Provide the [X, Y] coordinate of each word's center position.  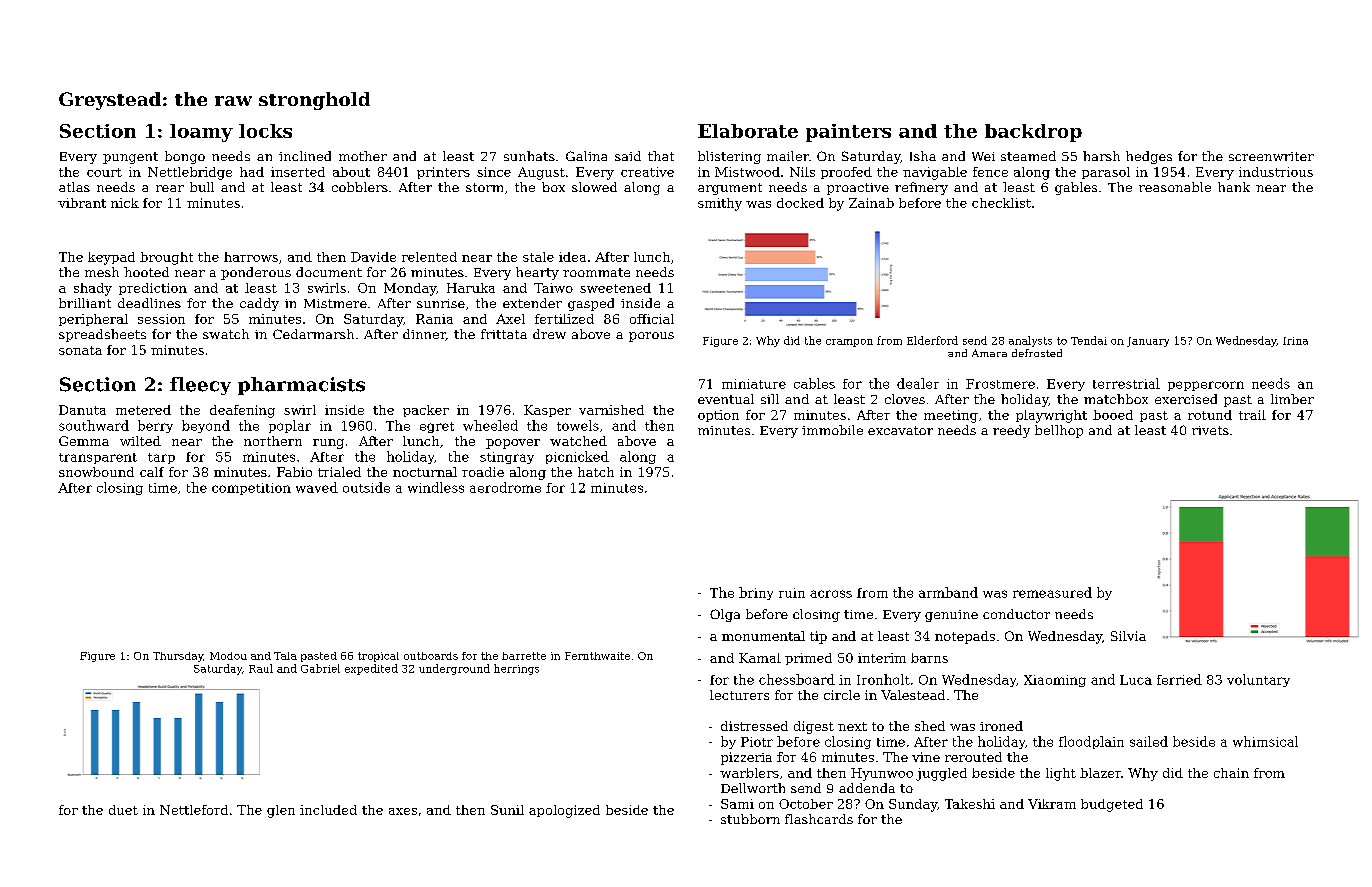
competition [251, 489]
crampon [849, 343]
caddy [259, 304]
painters [848, 133]
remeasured [1052, 592]
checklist [1001, 203]
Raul [261, 668]
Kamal [760, 658]
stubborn [750, 819]
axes [403, 811]
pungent [130, 158]
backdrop [1033, 133]
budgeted [1112, 805]
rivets [1210, 430]
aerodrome [505, 487]
